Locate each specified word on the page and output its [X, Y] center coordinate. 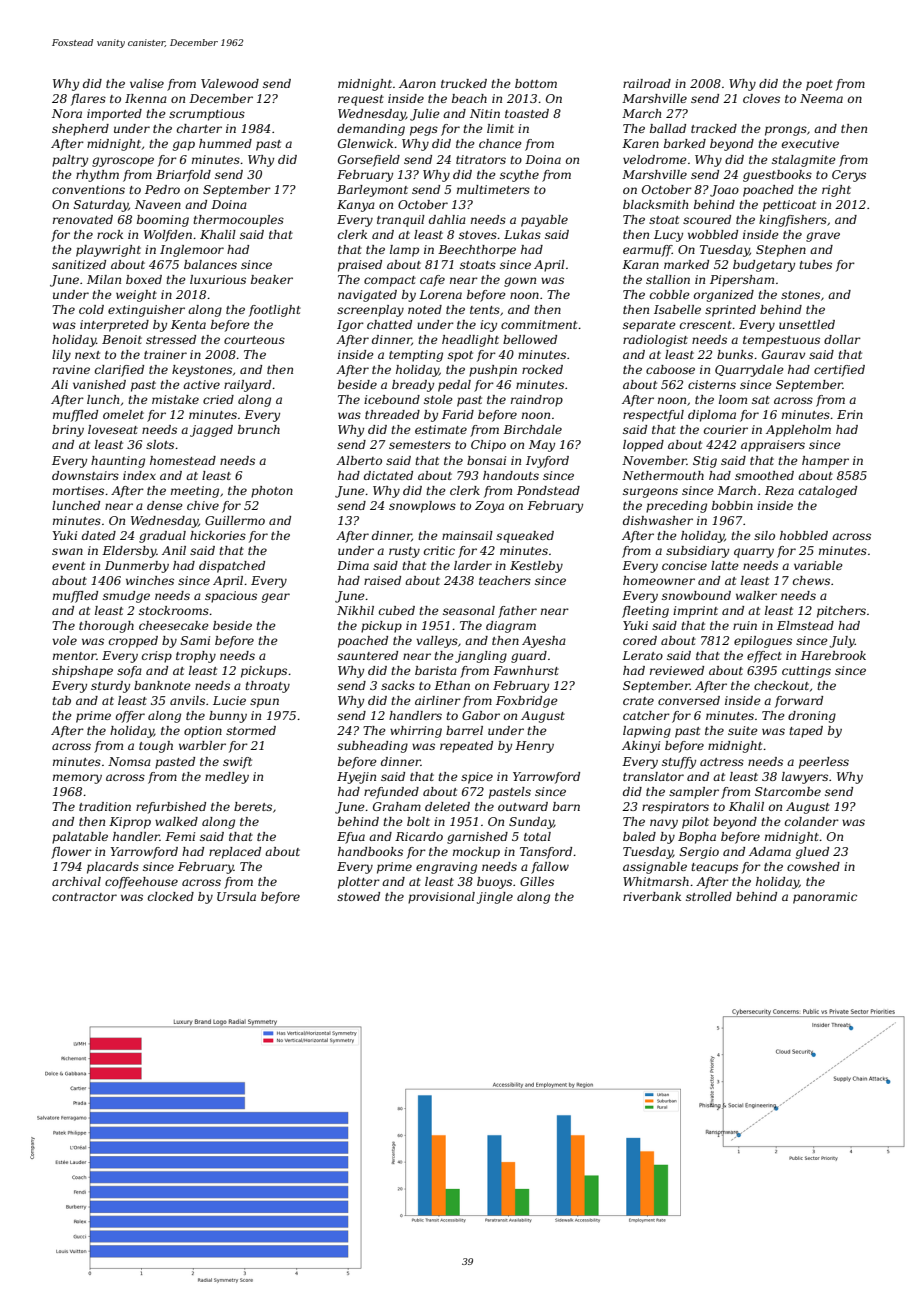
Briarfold [183, 176]
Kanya [356, 206]
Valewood [230, 83]
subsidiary [697, 552]
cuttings [806, 672]
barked [685, 143]
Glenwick [365, 143]
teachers [505, 580]
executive [810, 143]
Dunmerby [137, 567]
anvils [187, 700]
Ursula [236, 896]
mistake [175, 399]
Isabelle [677, 309]
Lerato [642, 655]
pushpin [493, 371]
